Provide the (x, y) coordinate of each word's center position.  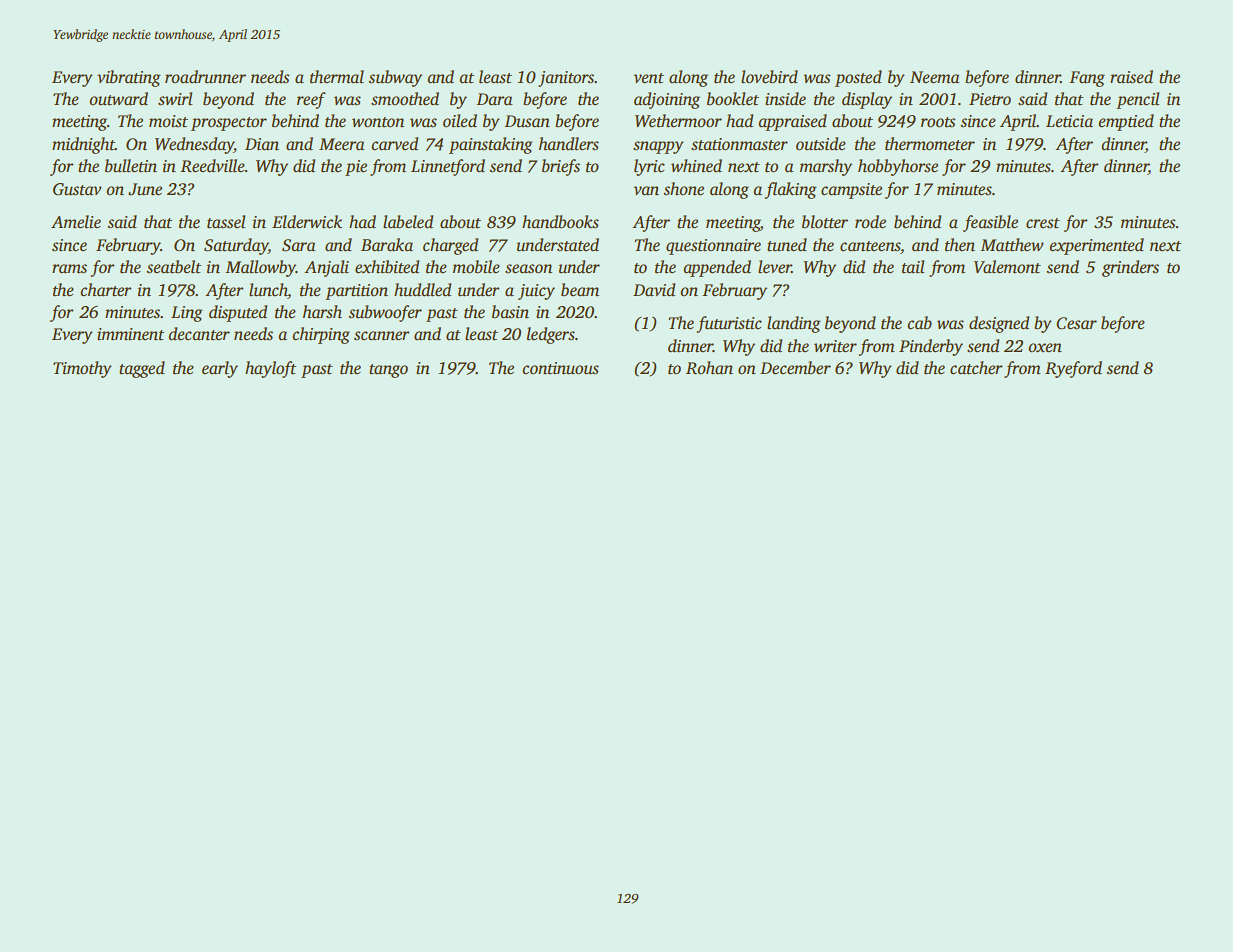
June (145, 189)
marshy (826, 167)
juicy (536, 292)
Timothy (82, 369)
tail (913, 267)
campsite (851, 191)
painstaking (491, 145)
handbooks (560, 222)
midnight (83, 145)
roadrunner (205, 77)
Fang (1087, 79)
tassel (226, 222)
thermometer (930, 144)
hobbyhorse (898, 167)
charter (106, 290)
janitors (566, 79)
